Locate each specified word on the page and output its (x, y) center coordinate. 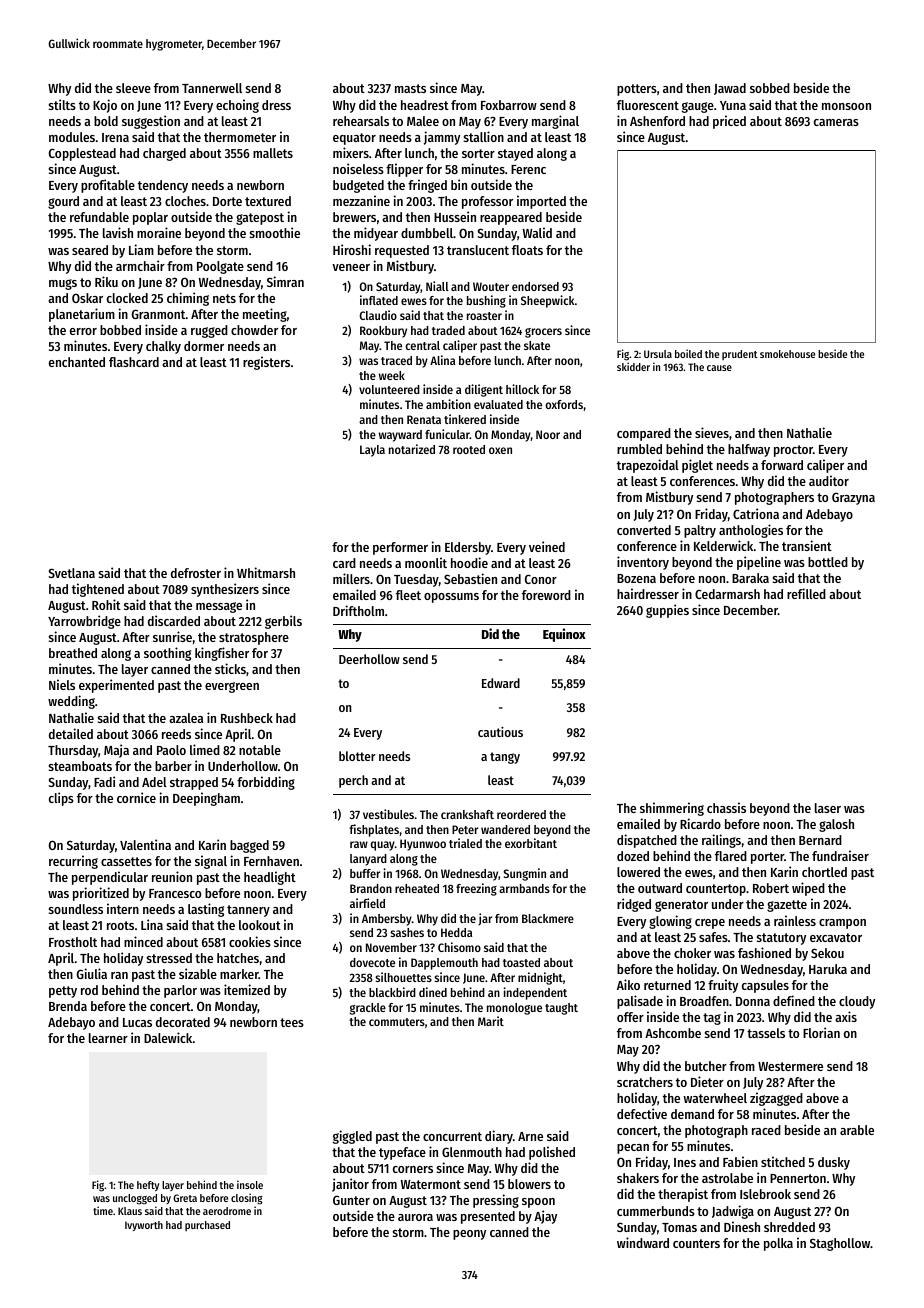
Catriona (756, 513)
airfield (367, 903)
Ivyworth (144, 1226)
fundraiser (840, 855)
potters (637, 90)
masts (410, 88)
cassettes (126, 861)
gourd (63, 202)
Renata (424, 419)
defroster (196, 573)
